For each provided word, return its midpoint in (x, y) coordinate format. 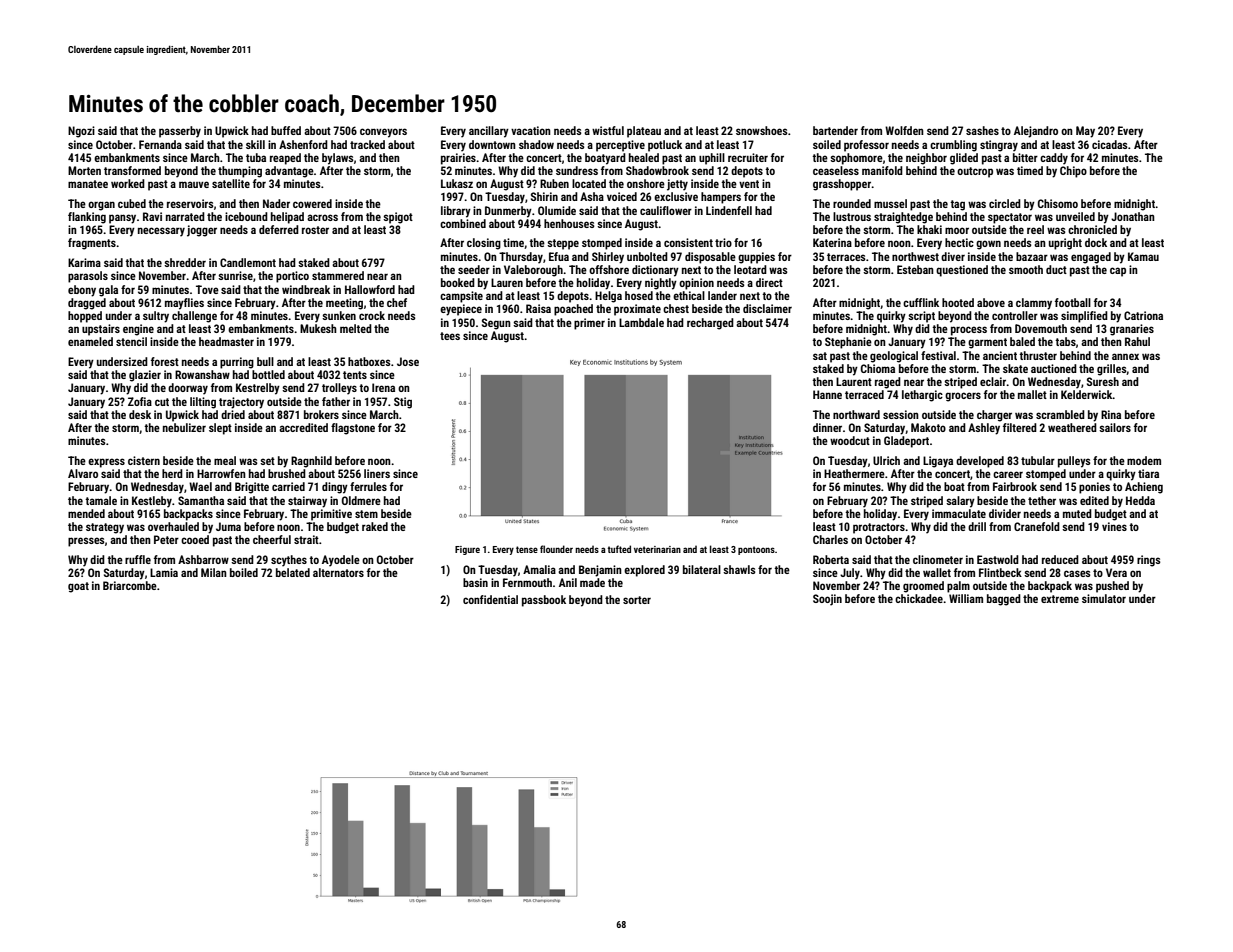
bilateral (702, 569)
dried (233, 414)
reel (1035, 229)
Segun (496, 324)
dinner (827, 427)
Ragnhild (311, 462)
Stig (403, 403)
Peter (166, 539)
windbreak (306, 289)
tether (1042, 500)
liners (377, 473)
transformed (132, 170)
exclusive (676, 196)
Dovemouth (1041, 328)
